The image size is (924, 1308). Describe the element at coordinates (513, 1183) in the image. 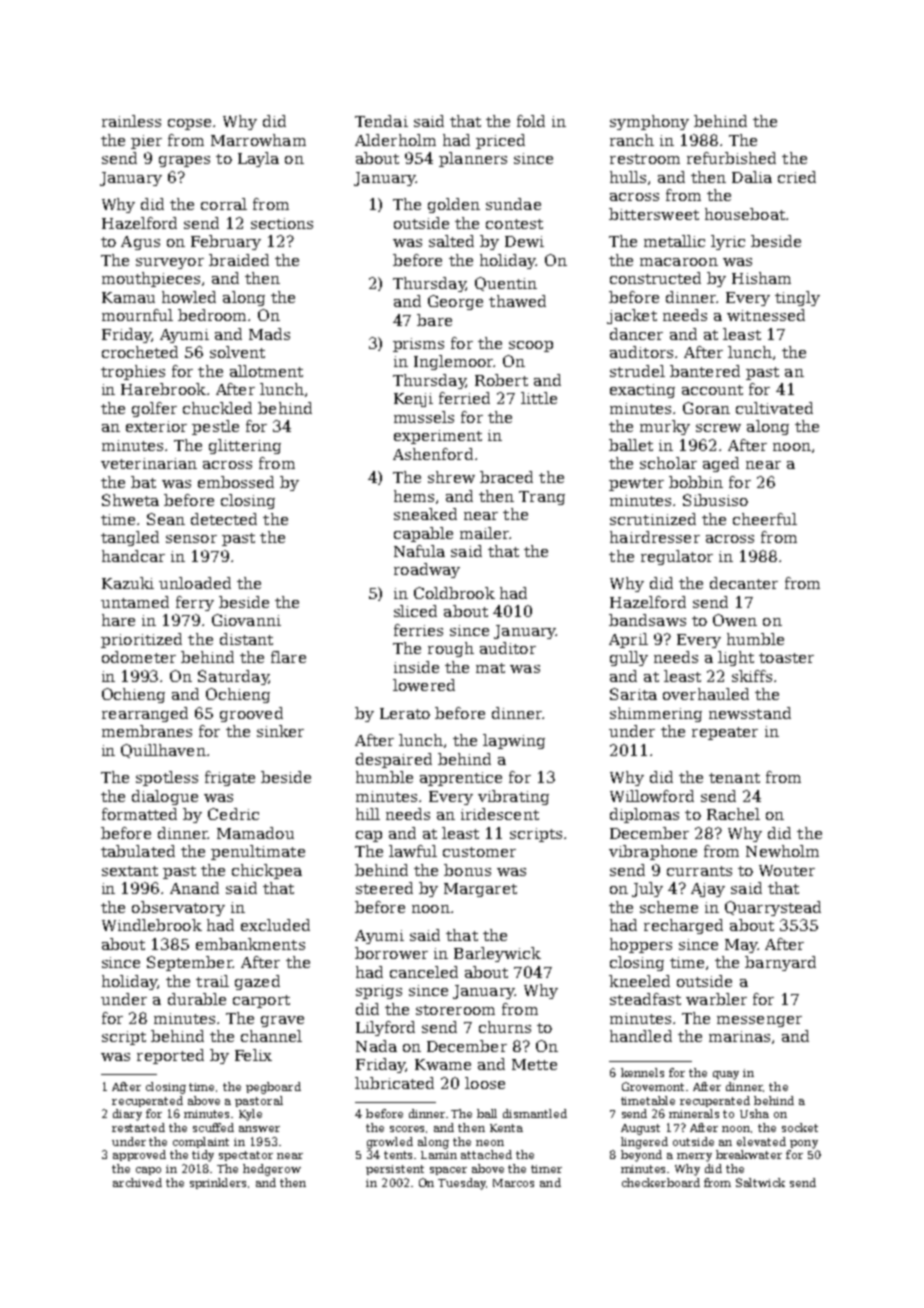

I see `Marcos` at that location.
